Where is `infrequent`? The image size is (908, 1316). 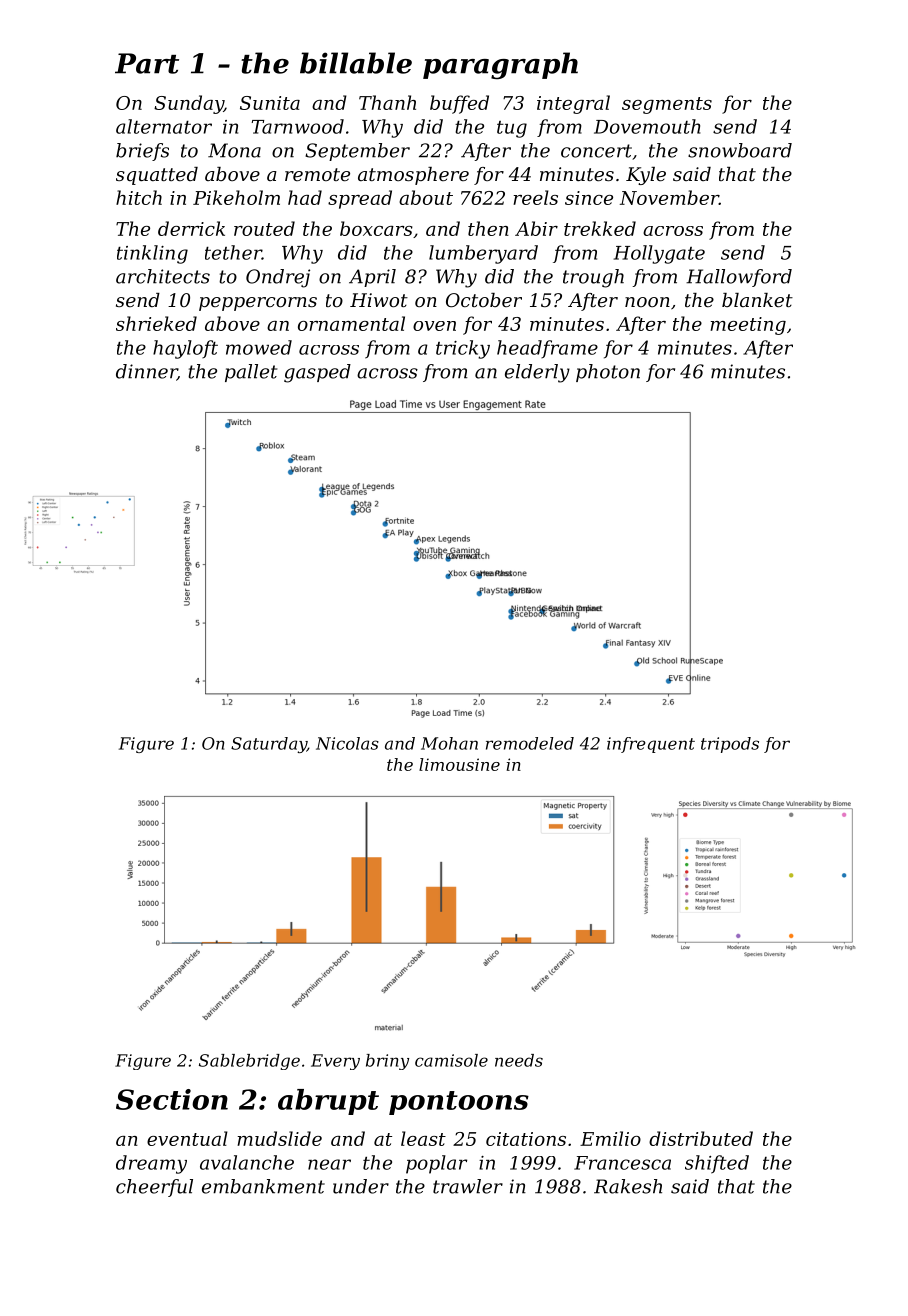
infrequent is located at coordinates (651, 745).
